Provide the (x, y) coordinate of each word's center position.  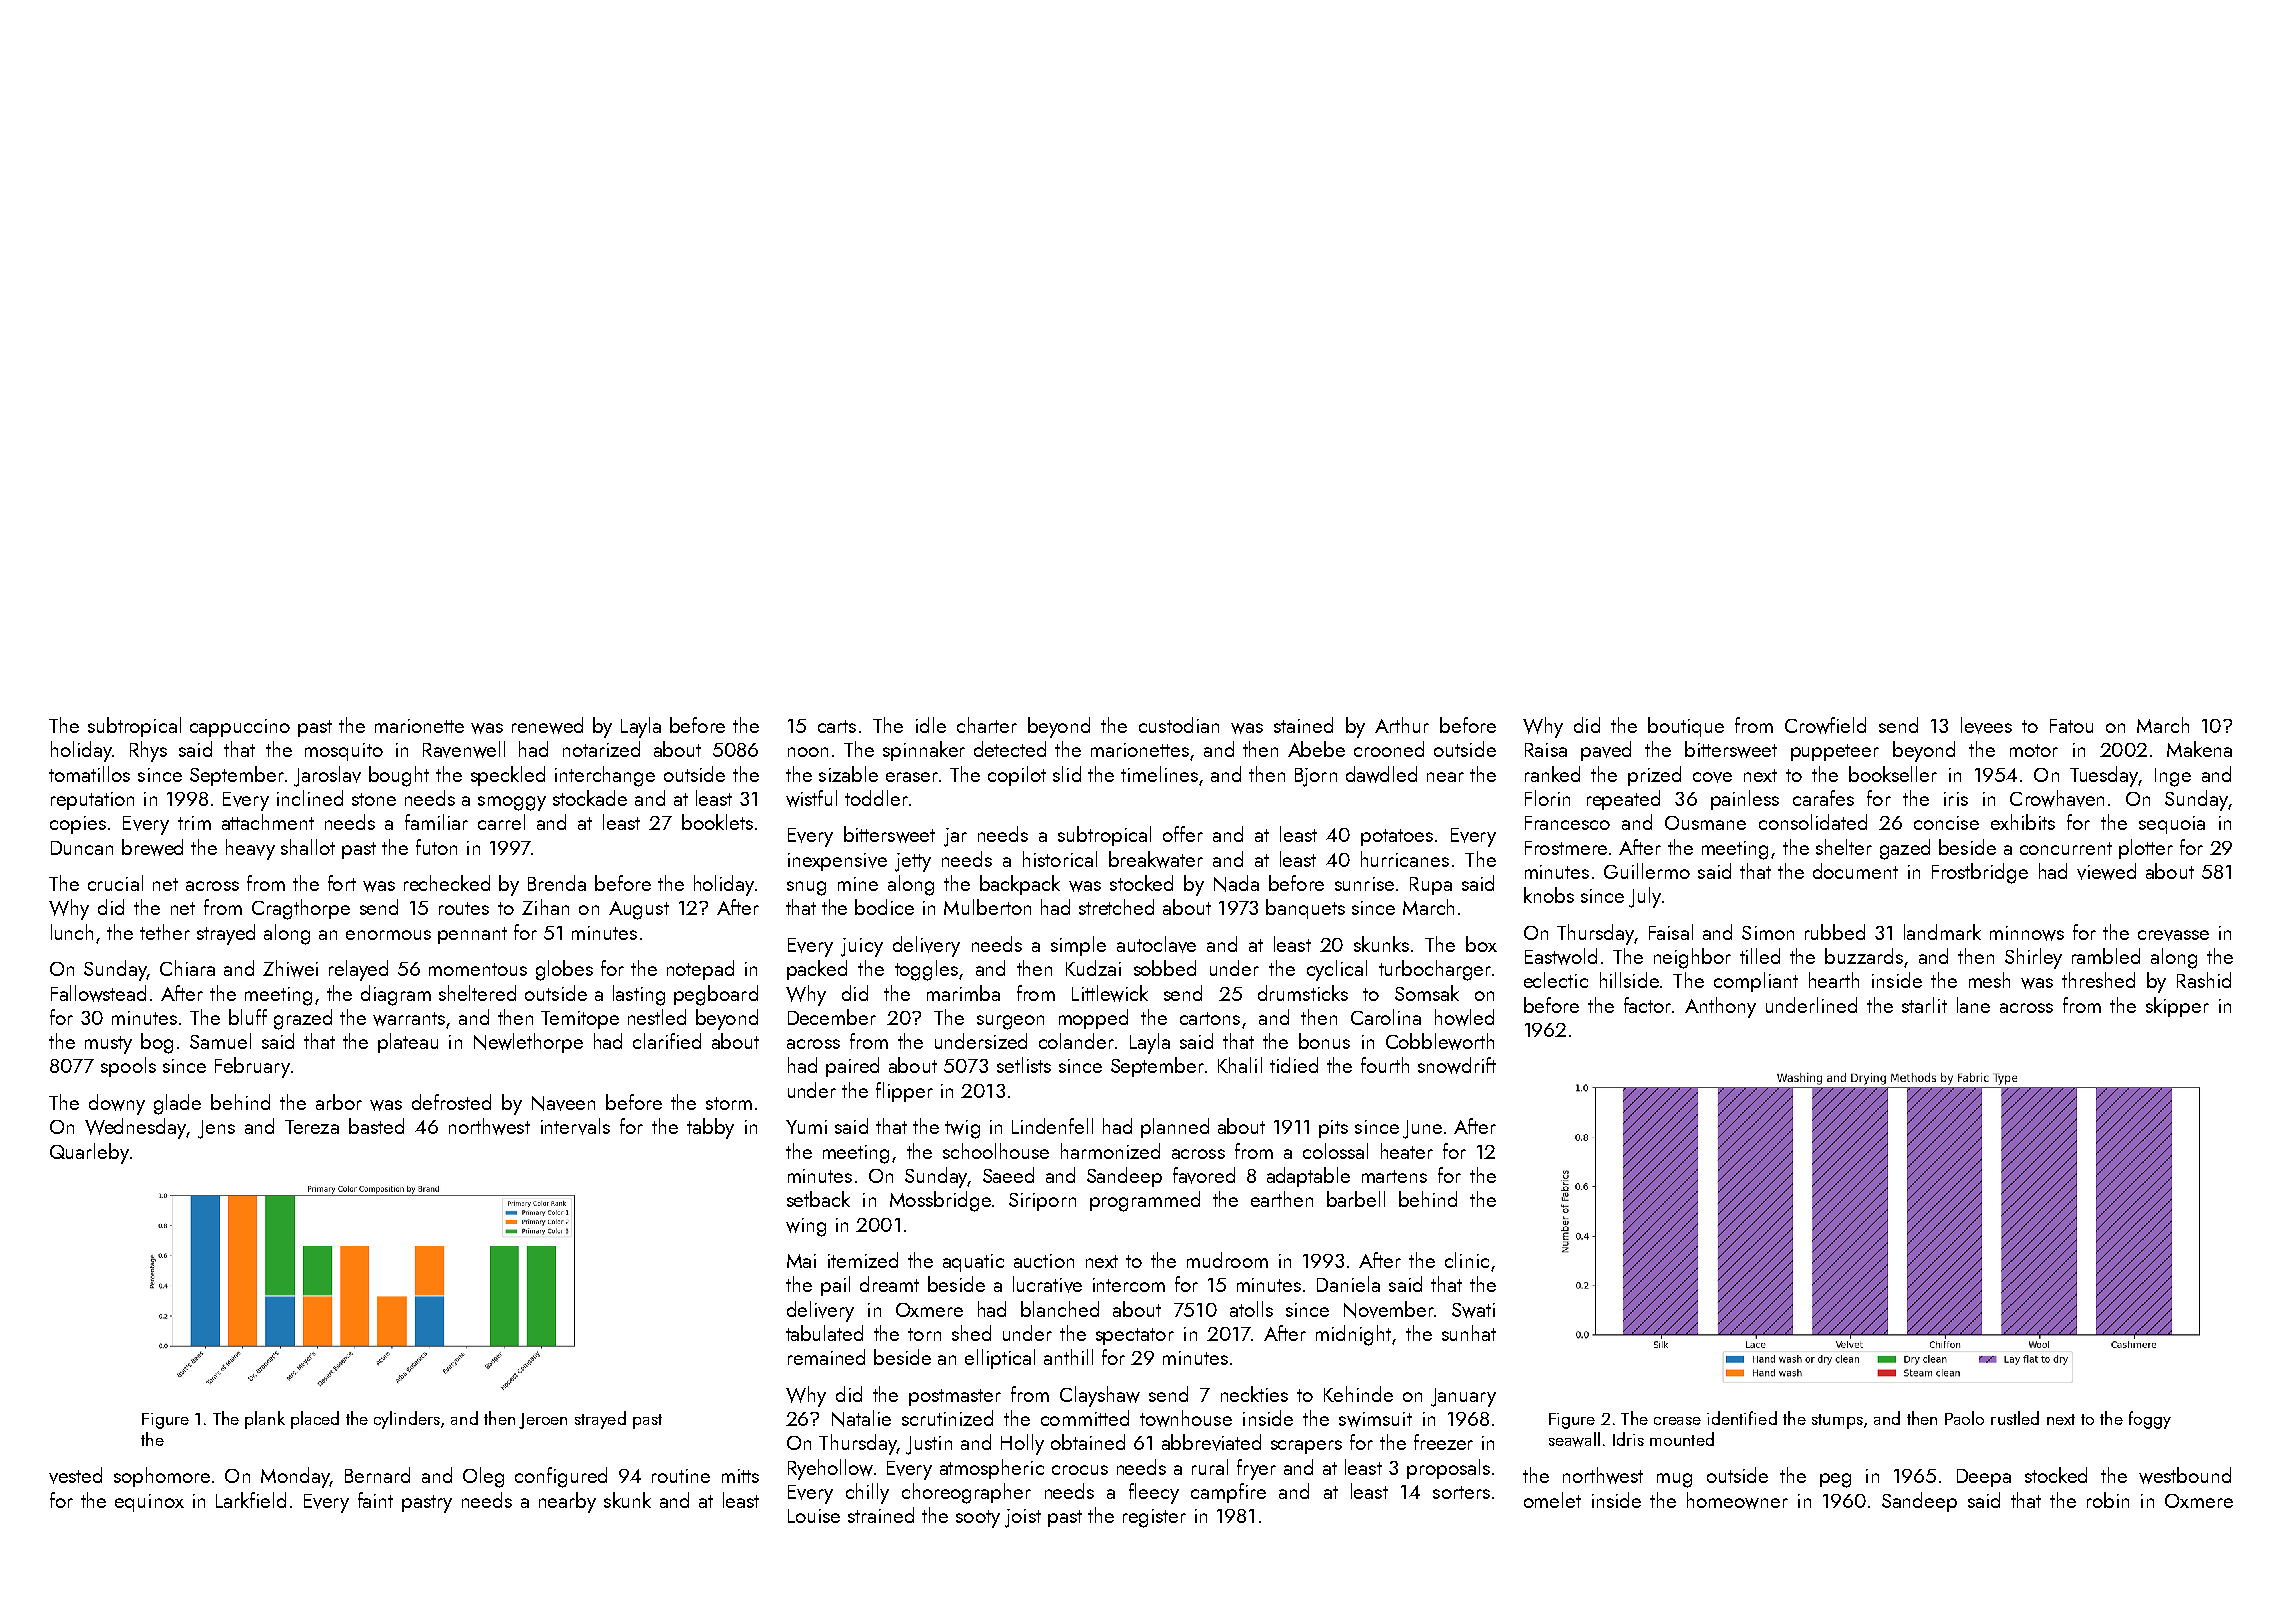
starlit (1924, 1005)
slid (1067, 774)
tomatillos (89, 774)
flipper (904, 1092)
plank (265, 1420)
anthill (1068, 1357)
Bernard (377, 1475)
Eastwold (1561, 956)
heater (1407, 1151)
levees (1986, 725)
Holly (1022, 1444)
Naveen (563, 1103)
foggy (2150, 1420)
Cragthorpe (301, 909)
